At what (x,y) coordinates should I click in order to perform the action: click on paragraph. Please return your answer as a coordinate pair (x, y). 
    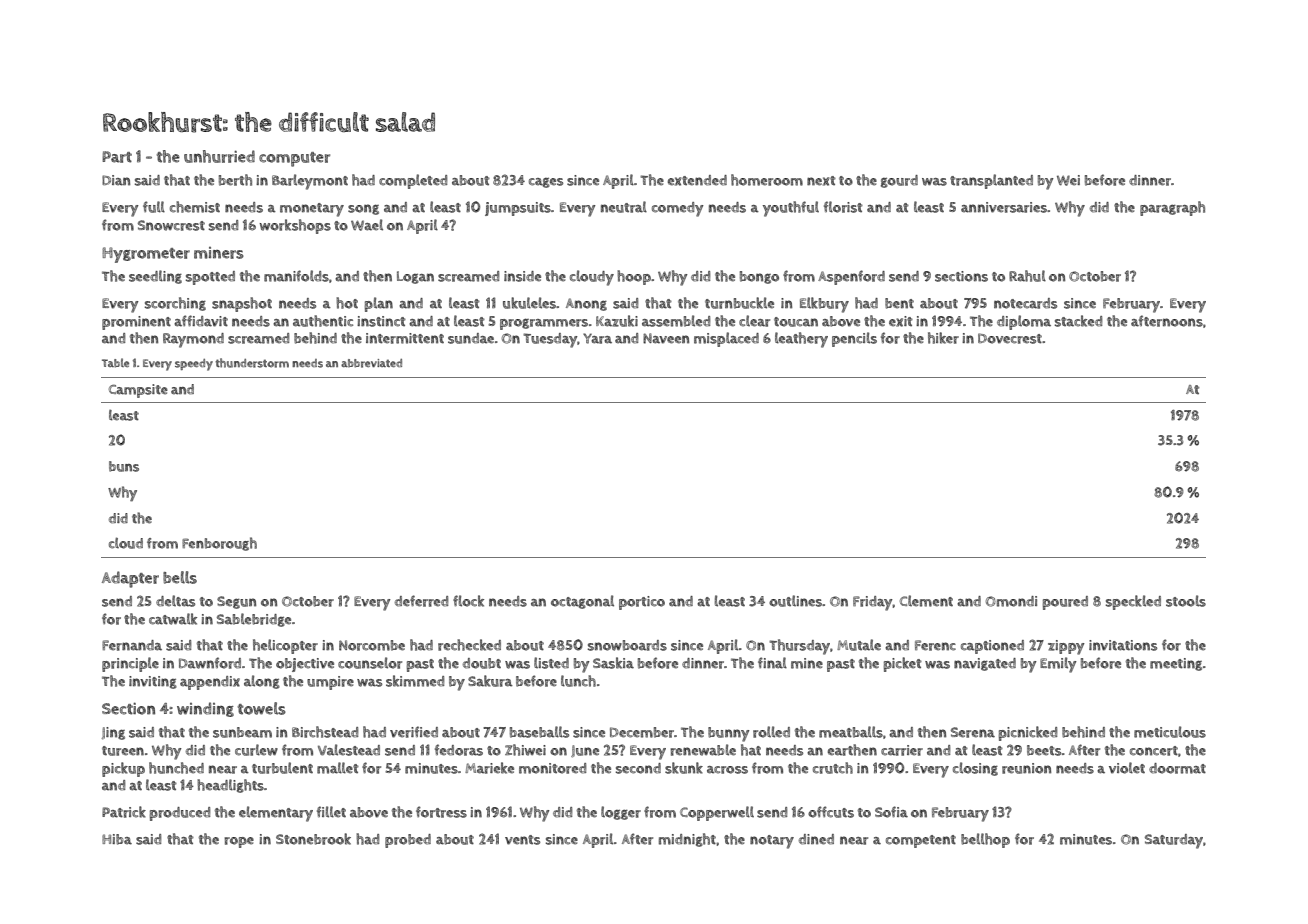
    Looking at the image, I should click on (1172, 208).
